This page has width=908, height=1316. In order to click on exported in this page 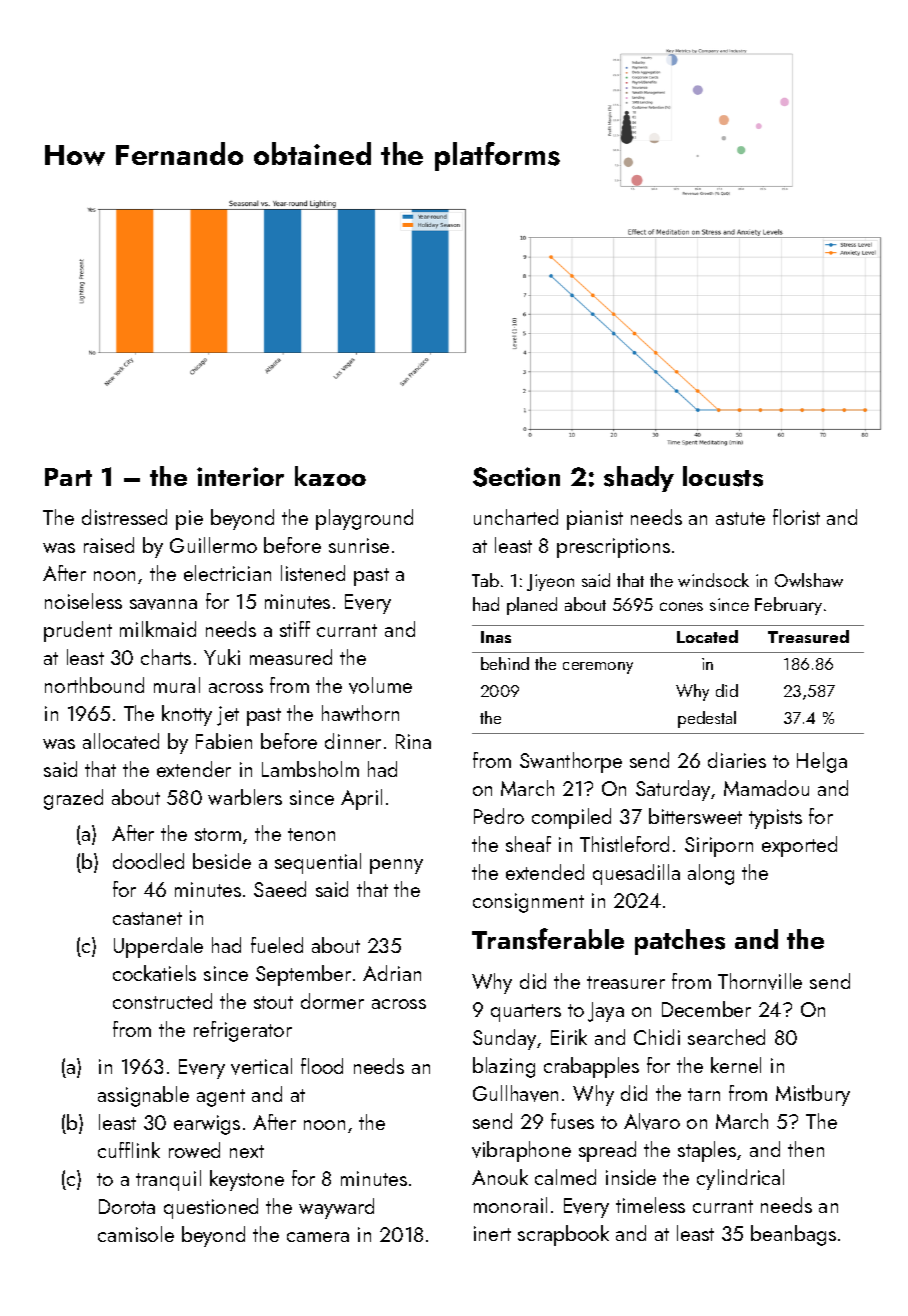, I will do `click(799, 846)`.
